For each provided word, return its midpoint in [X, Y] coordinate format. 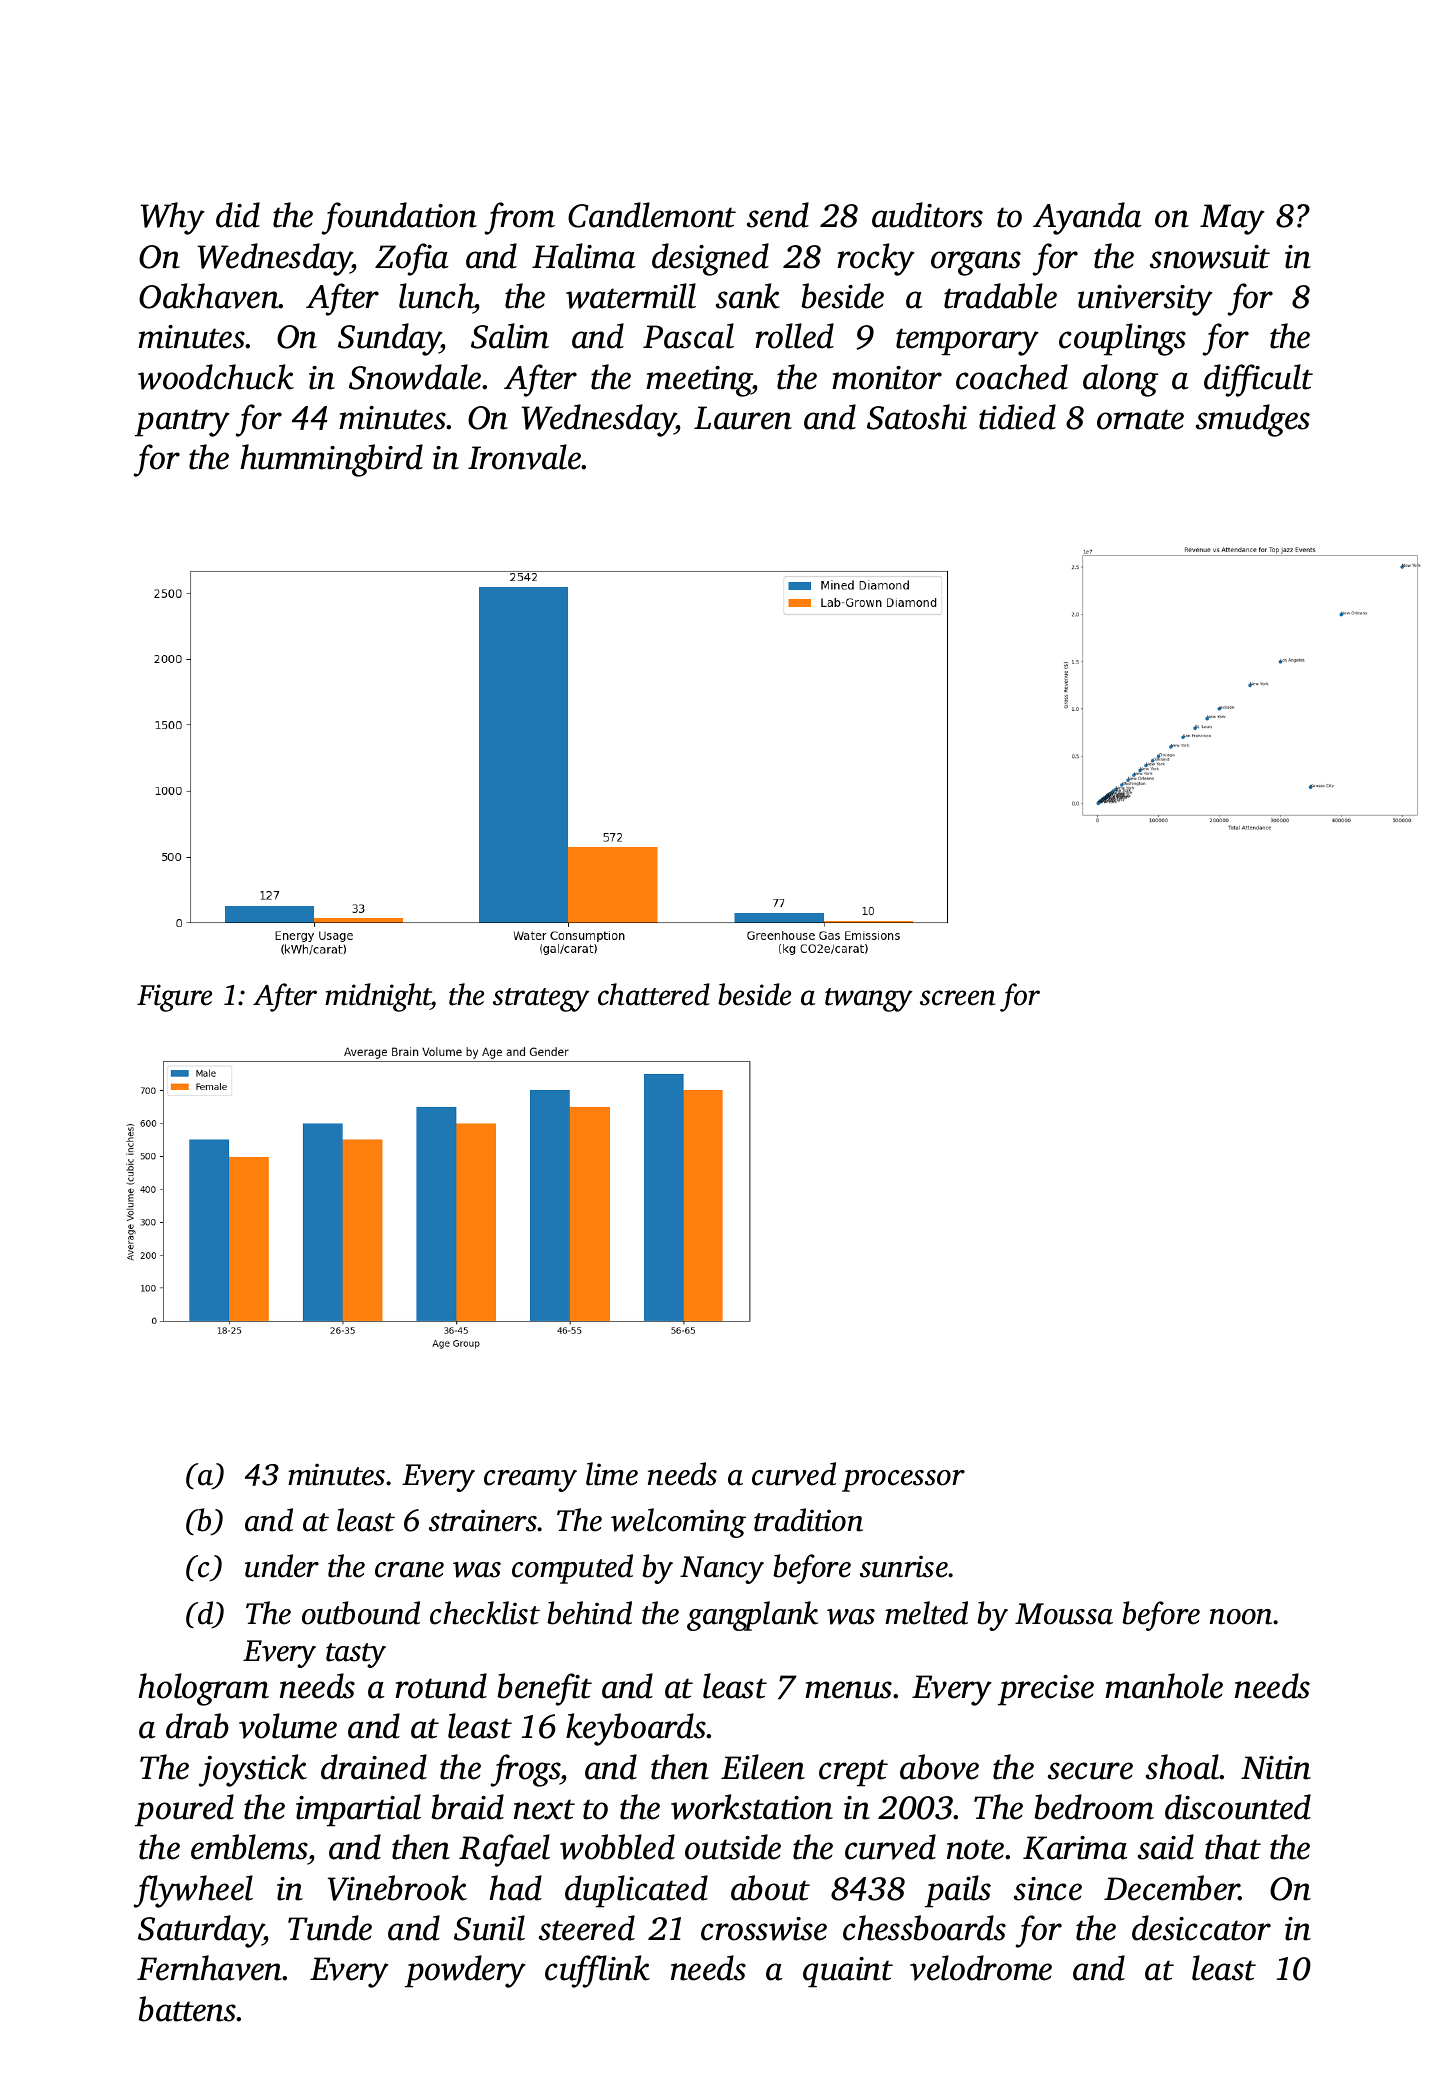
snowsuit [1210, 257]
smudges [1253, 420]
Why [173, 218]
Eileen [763, 1767]
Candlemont [652, 215]
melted [926, 1613]
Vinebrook [397, 1888]
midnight [378, 997]
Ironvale [525, 457]
